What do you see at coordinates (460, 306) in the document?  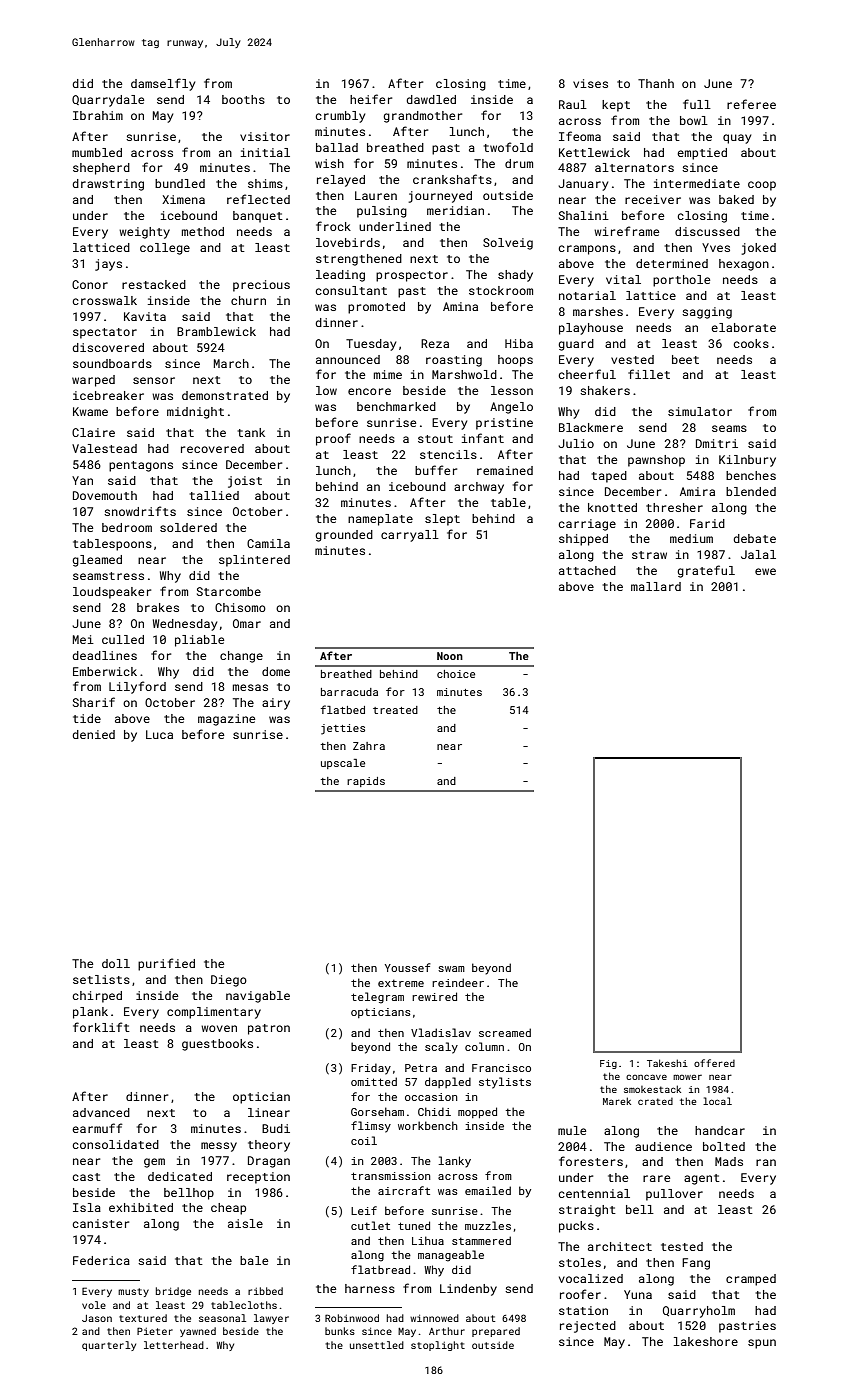 I see `Amina` at bounding box center [460, 306].
